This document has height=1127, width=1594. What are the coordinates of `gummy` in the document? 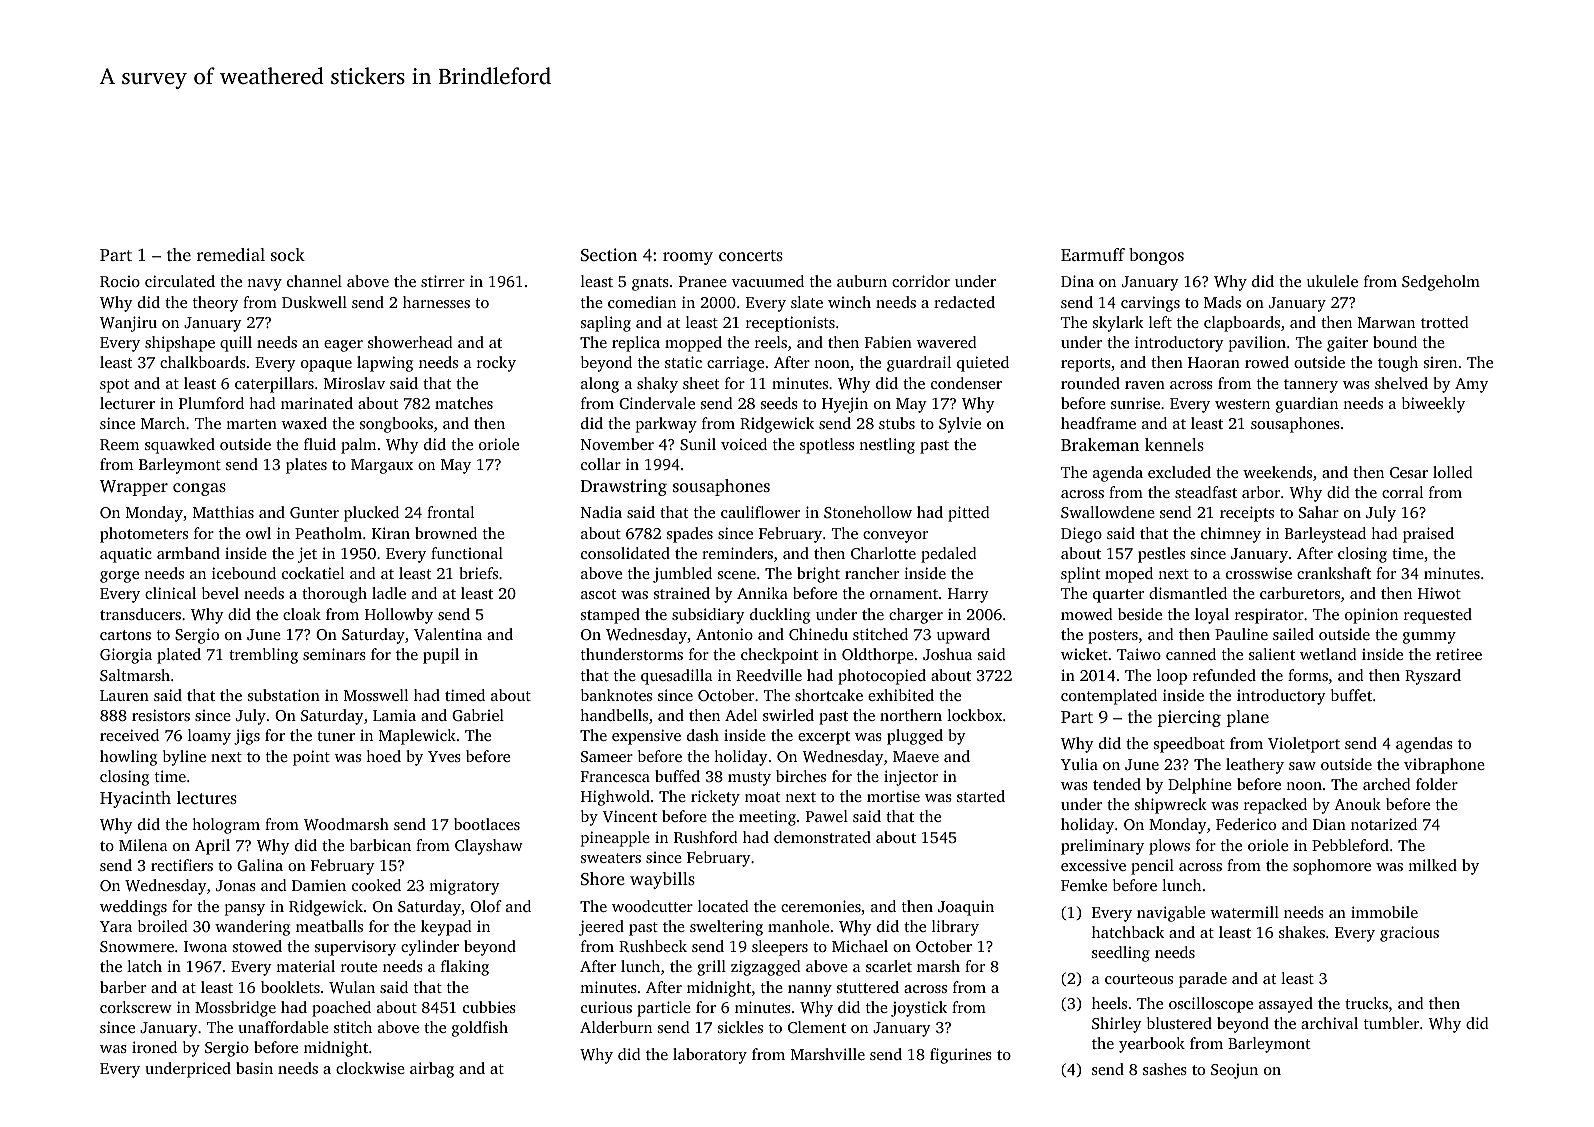 It's located at (1429, 638).
